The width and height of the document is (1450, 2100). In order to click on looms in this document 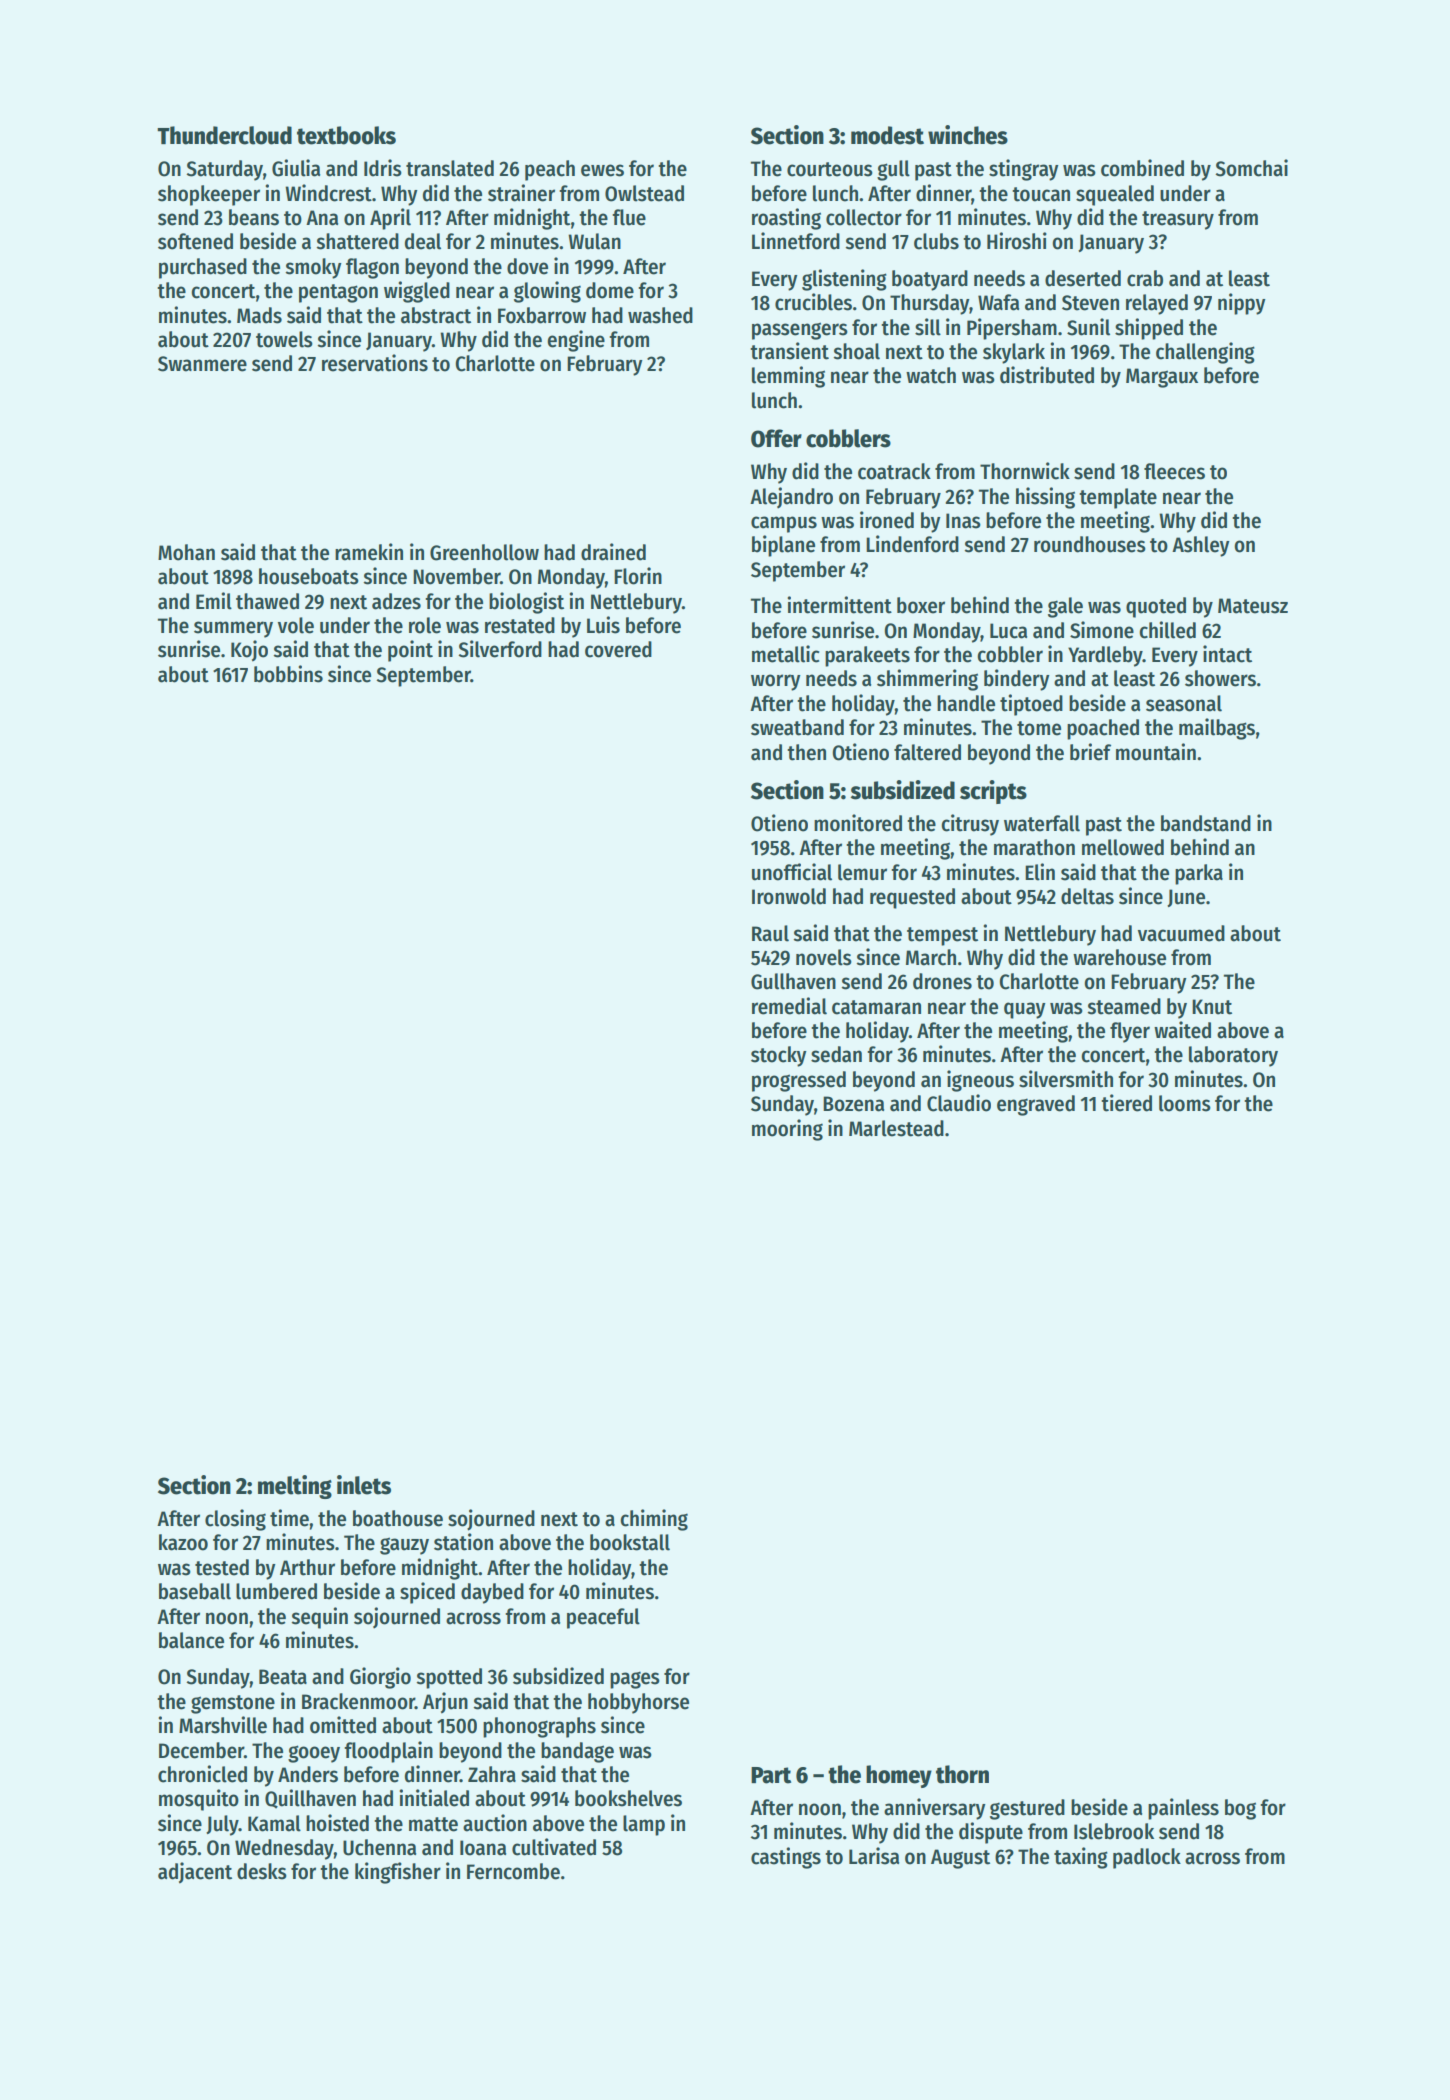, I will do `click(1185, 1103)`.
